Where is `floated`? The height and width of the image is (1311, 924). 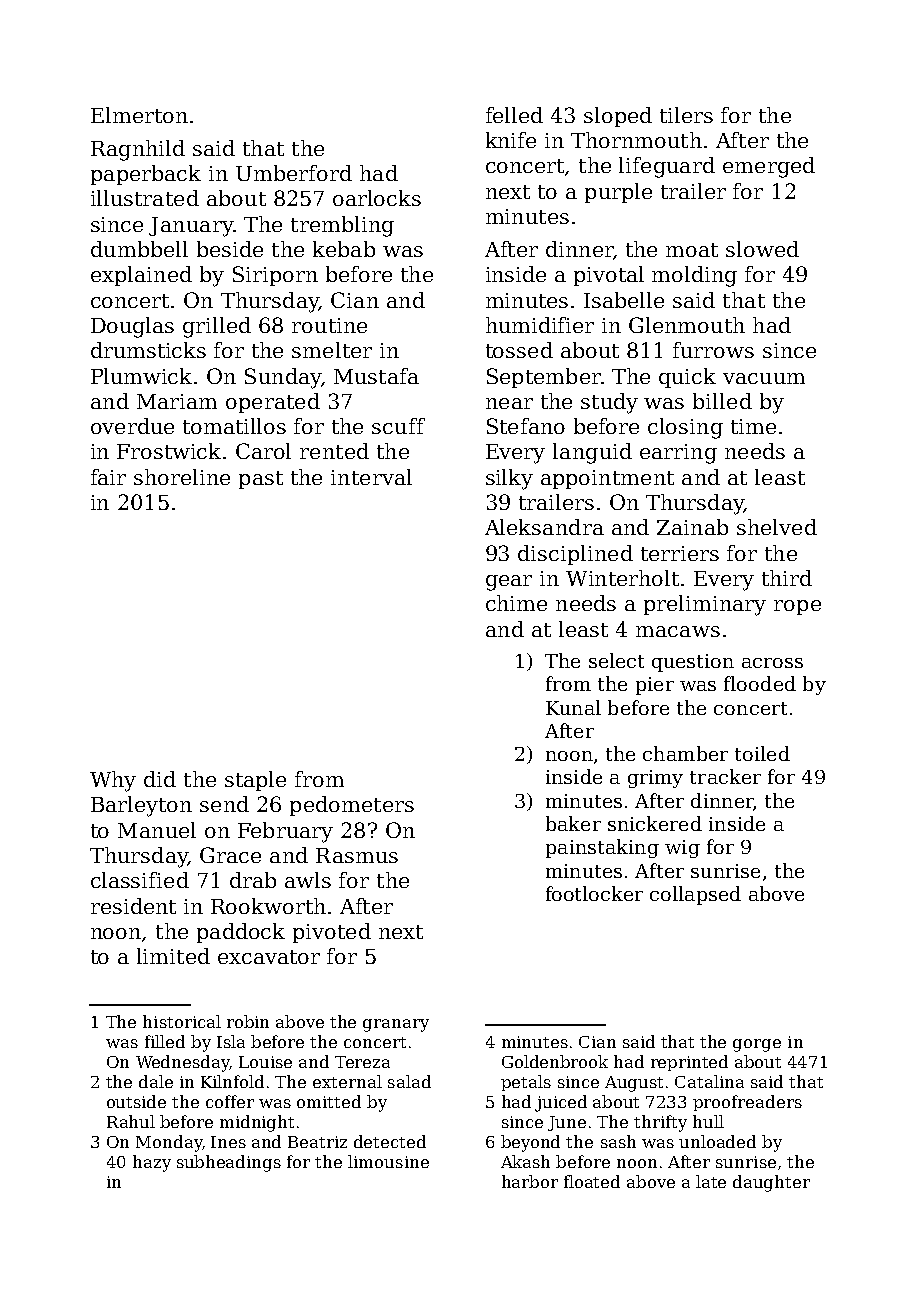 floated is located at coordinates (592, 1181).
